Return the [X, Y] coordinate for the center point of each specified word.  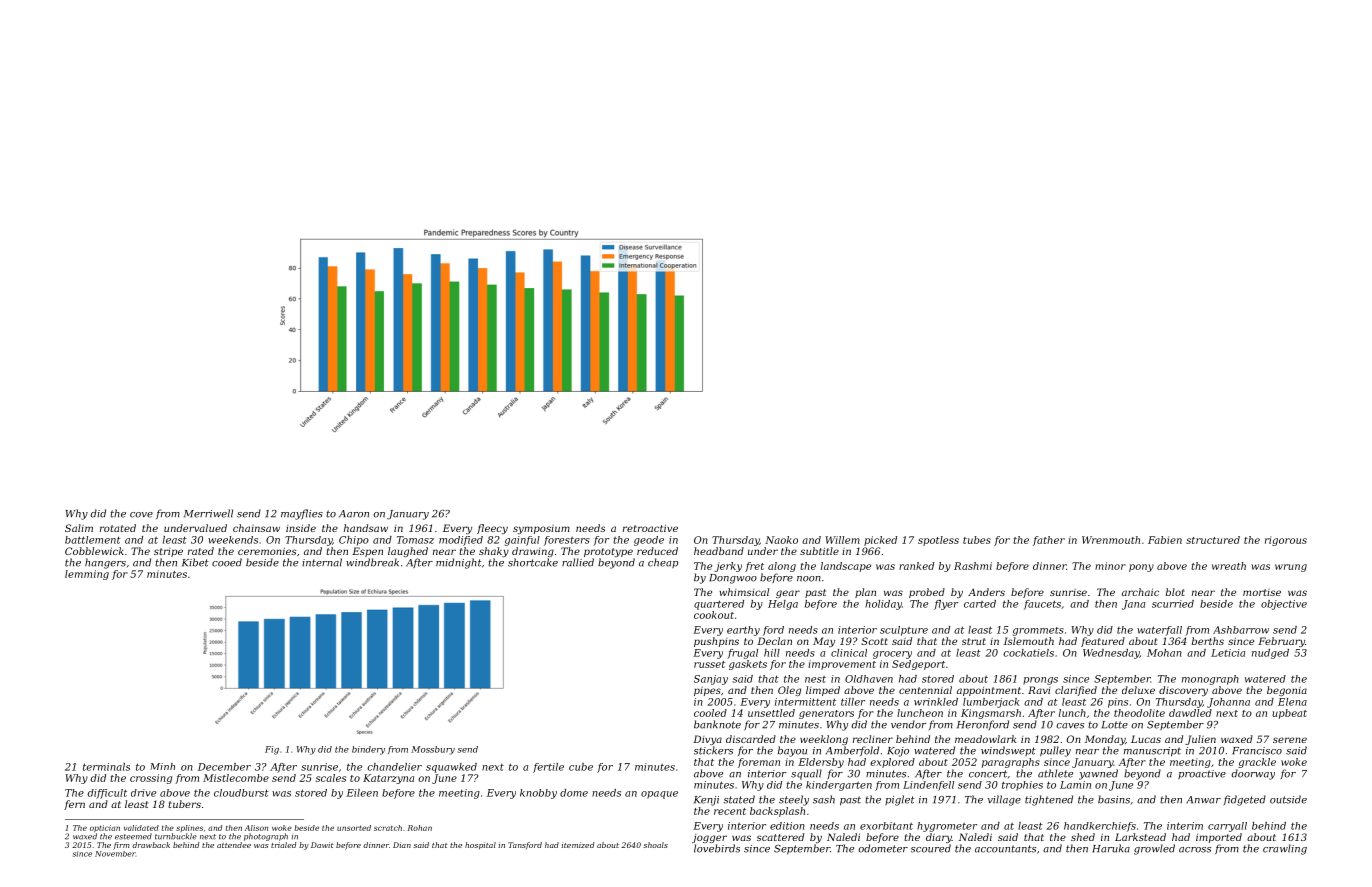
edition [787, 826]
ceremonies [267, 551]
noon [809, 579]
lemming [87, 575]
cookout [714, 615]
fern [74, 805]
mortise [1262, 592]
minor [1110, 566]
